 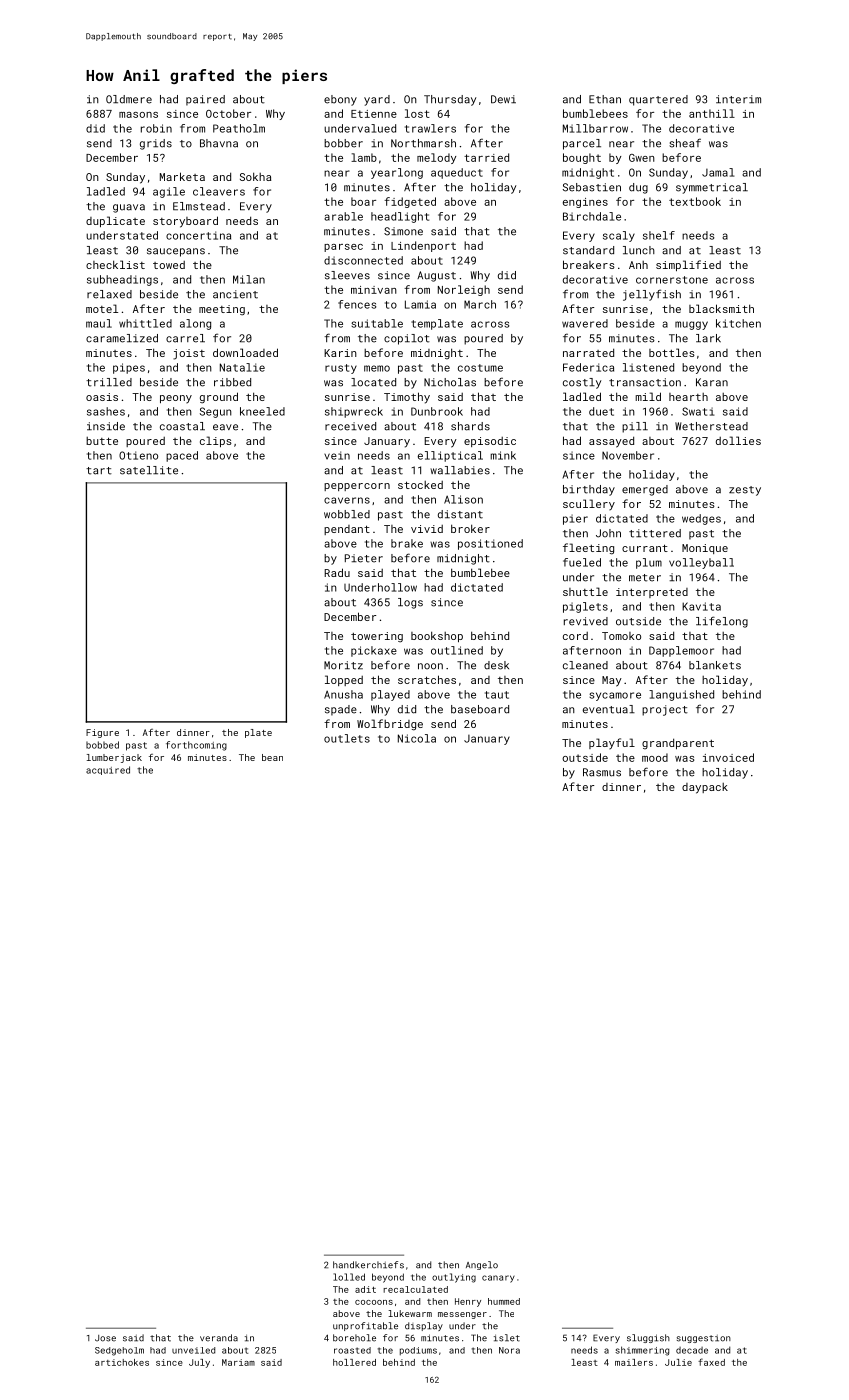 What do you see at coordinates (205, 100) in the page?
I see `paired` at bounding box center [205, 100].
